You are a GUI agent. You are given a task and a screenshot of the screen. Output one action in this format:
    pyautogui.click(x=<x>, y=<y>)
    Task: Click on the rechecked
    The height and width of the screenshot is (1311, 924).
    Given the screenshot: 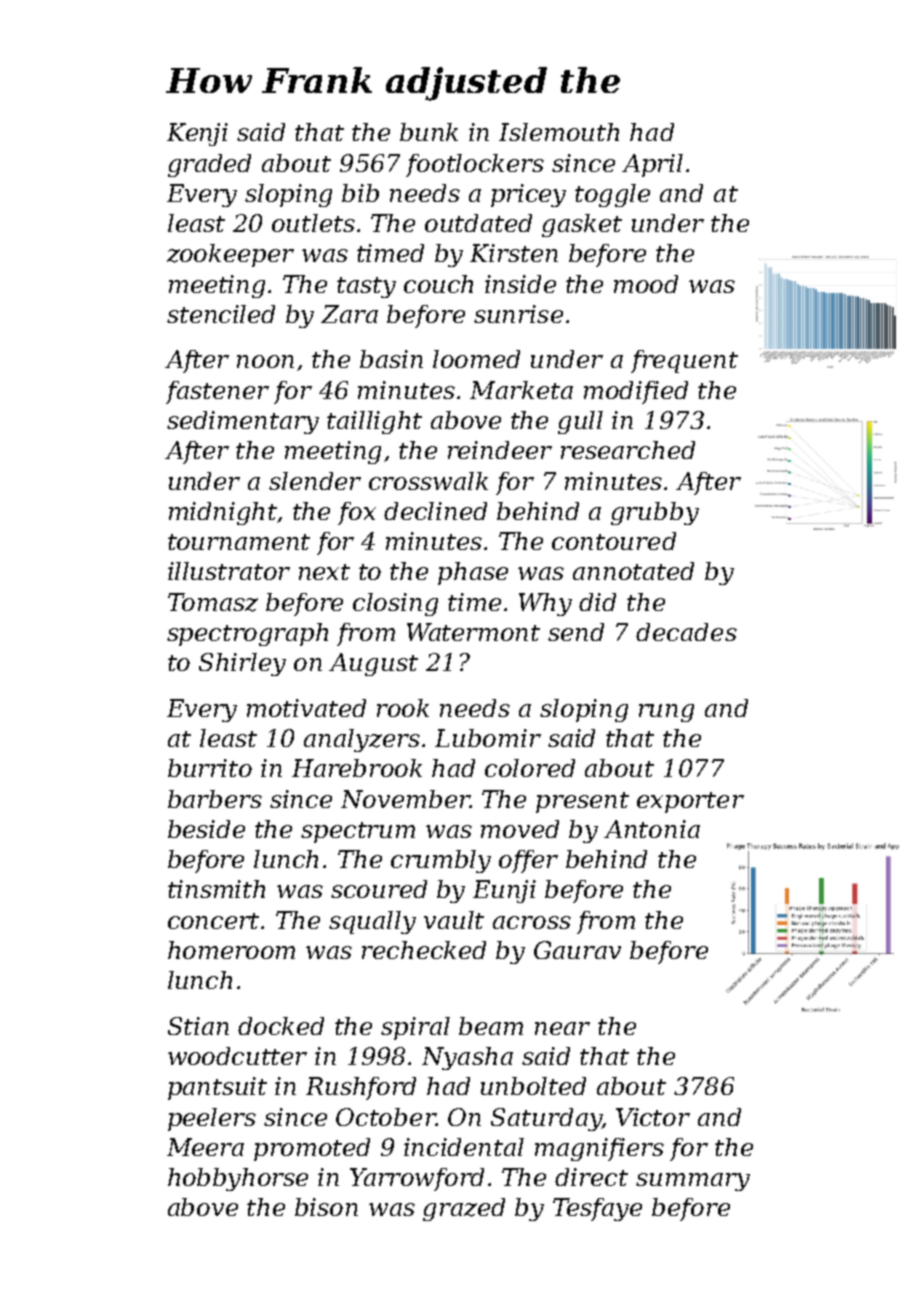 What is the action you would take?
    pyautogui.click(x=424, y=950)
